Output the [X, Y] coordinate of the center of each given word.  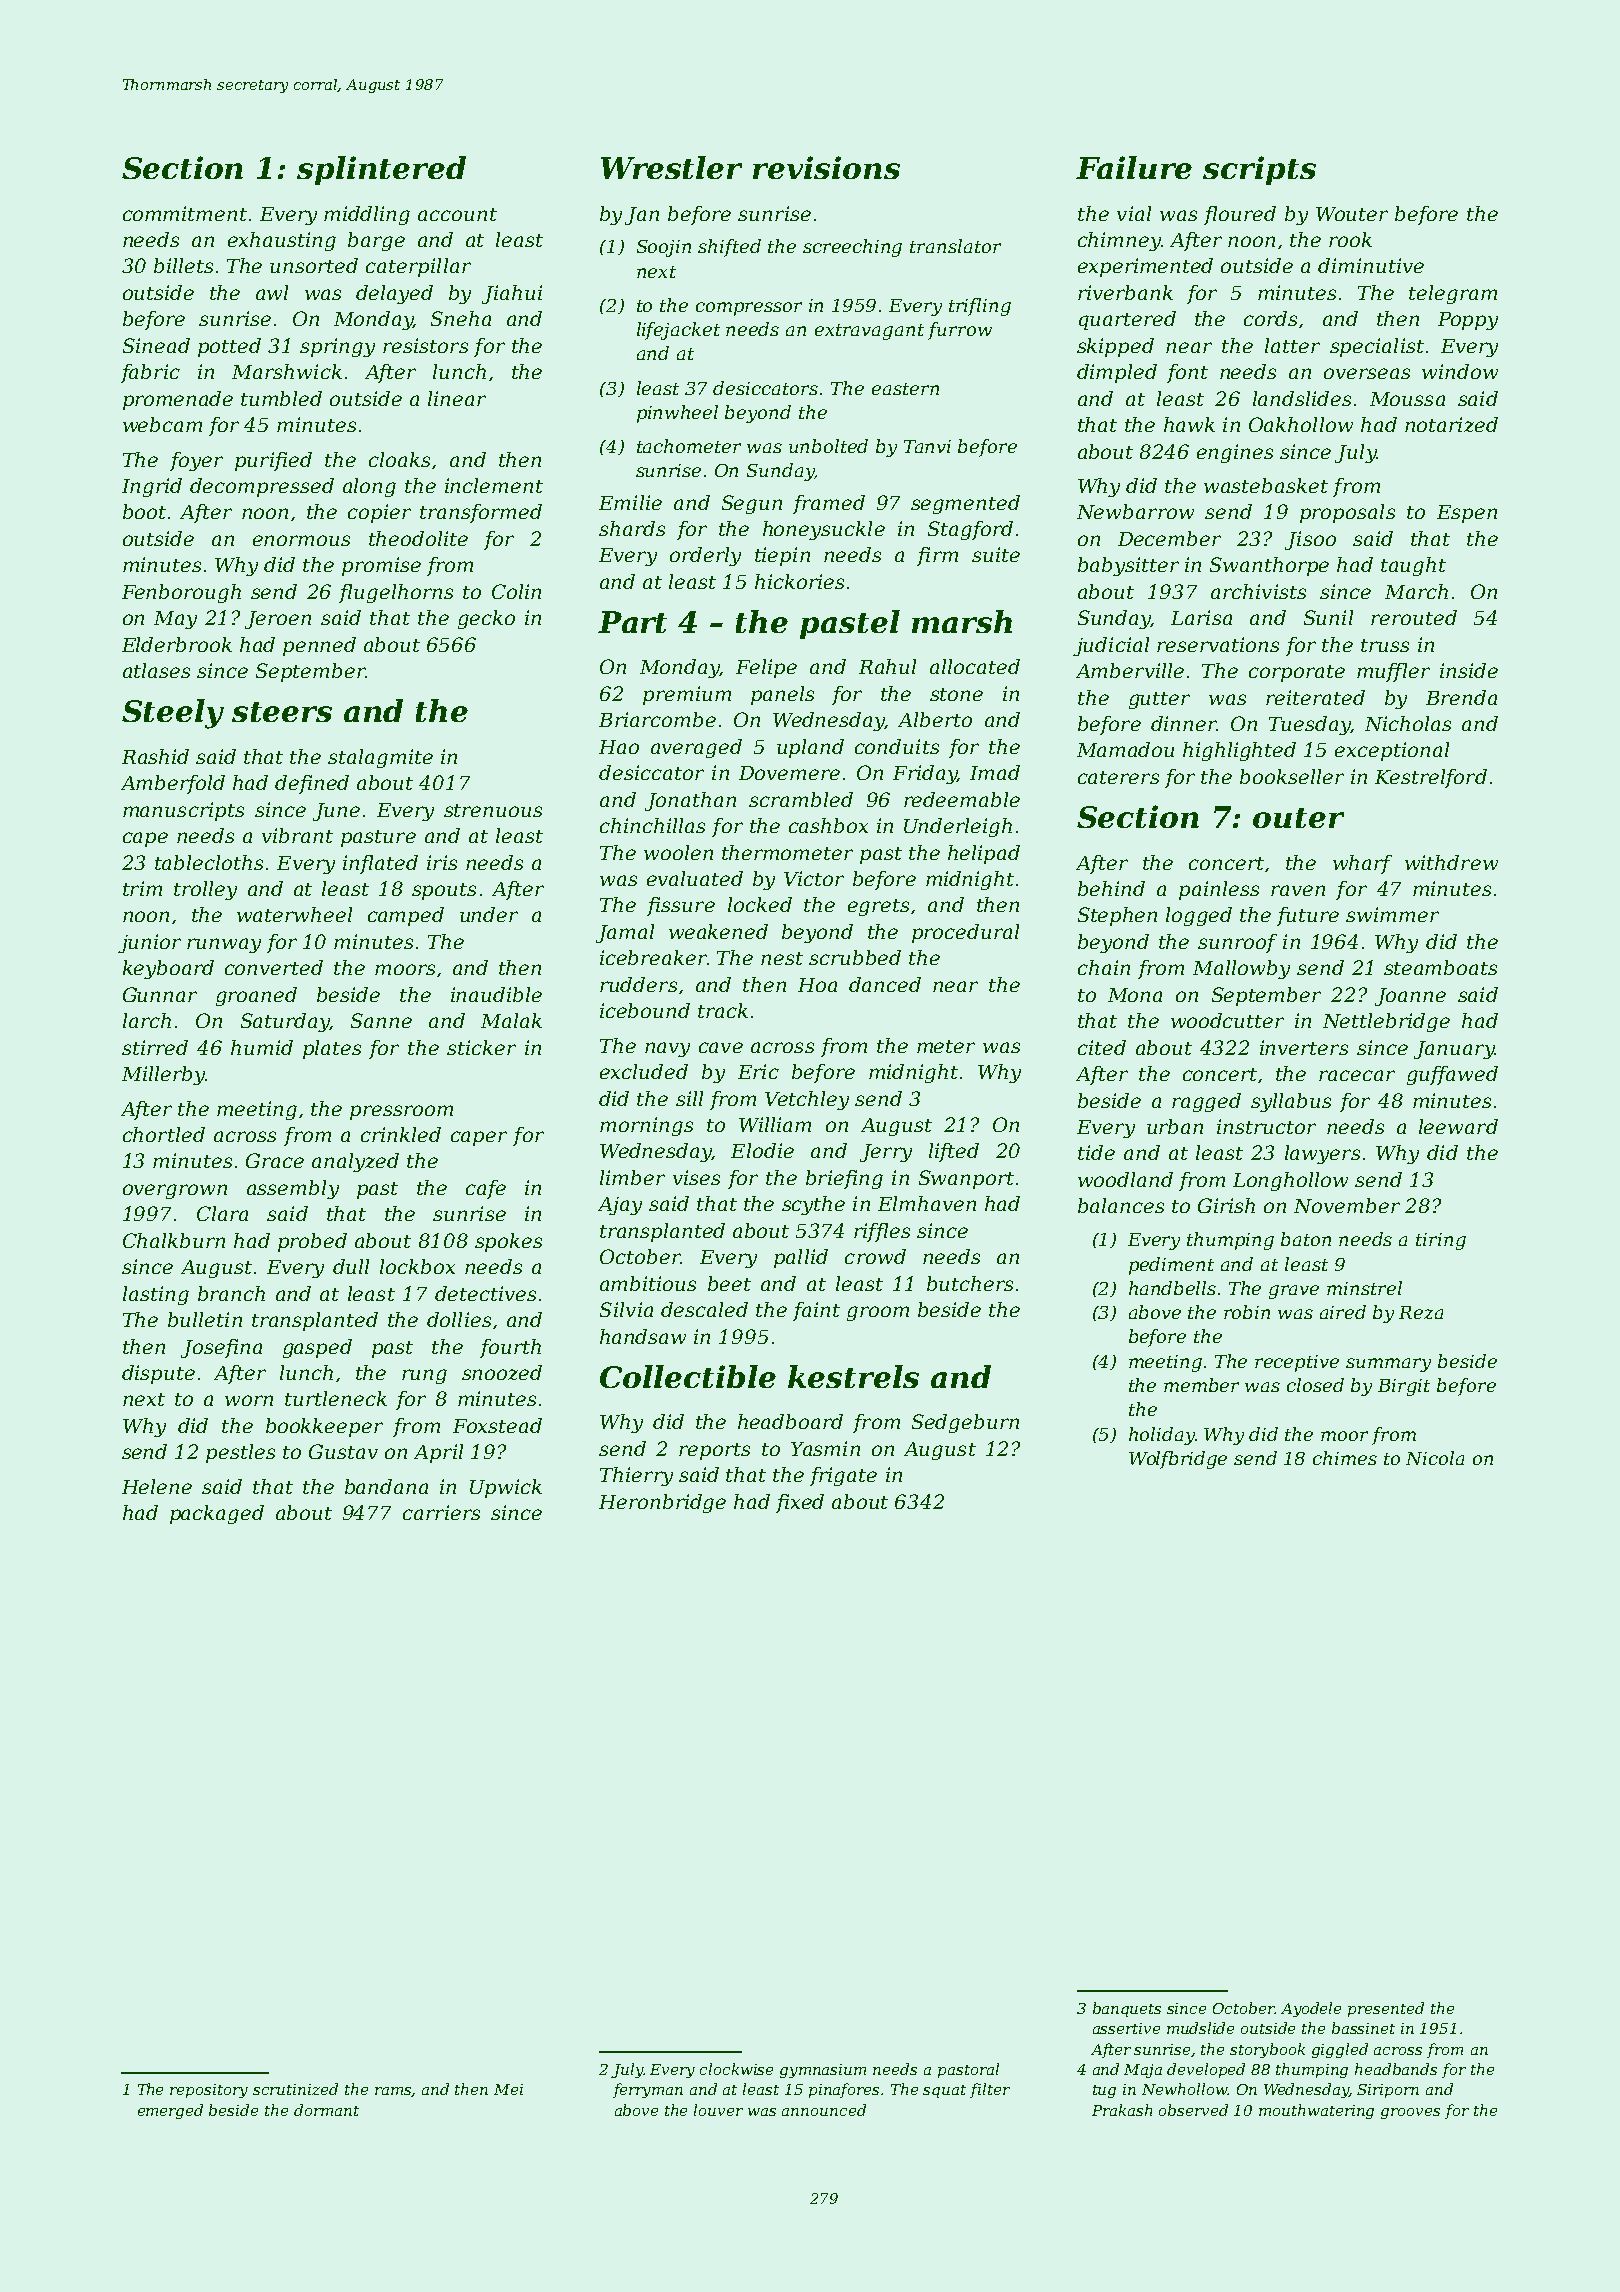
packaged [217, 1514]
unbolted [828, 446]
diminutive [1371, 265]
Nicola [1435, 1458]
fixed [800, 1503]
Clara [222, 1213]
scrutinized [295, 2089]
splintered [381, 170]
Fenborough [181, 593]
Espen [1467, 514]
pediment [1171, 1266]
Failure [1134, 167]
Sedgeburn [965, 1423]
